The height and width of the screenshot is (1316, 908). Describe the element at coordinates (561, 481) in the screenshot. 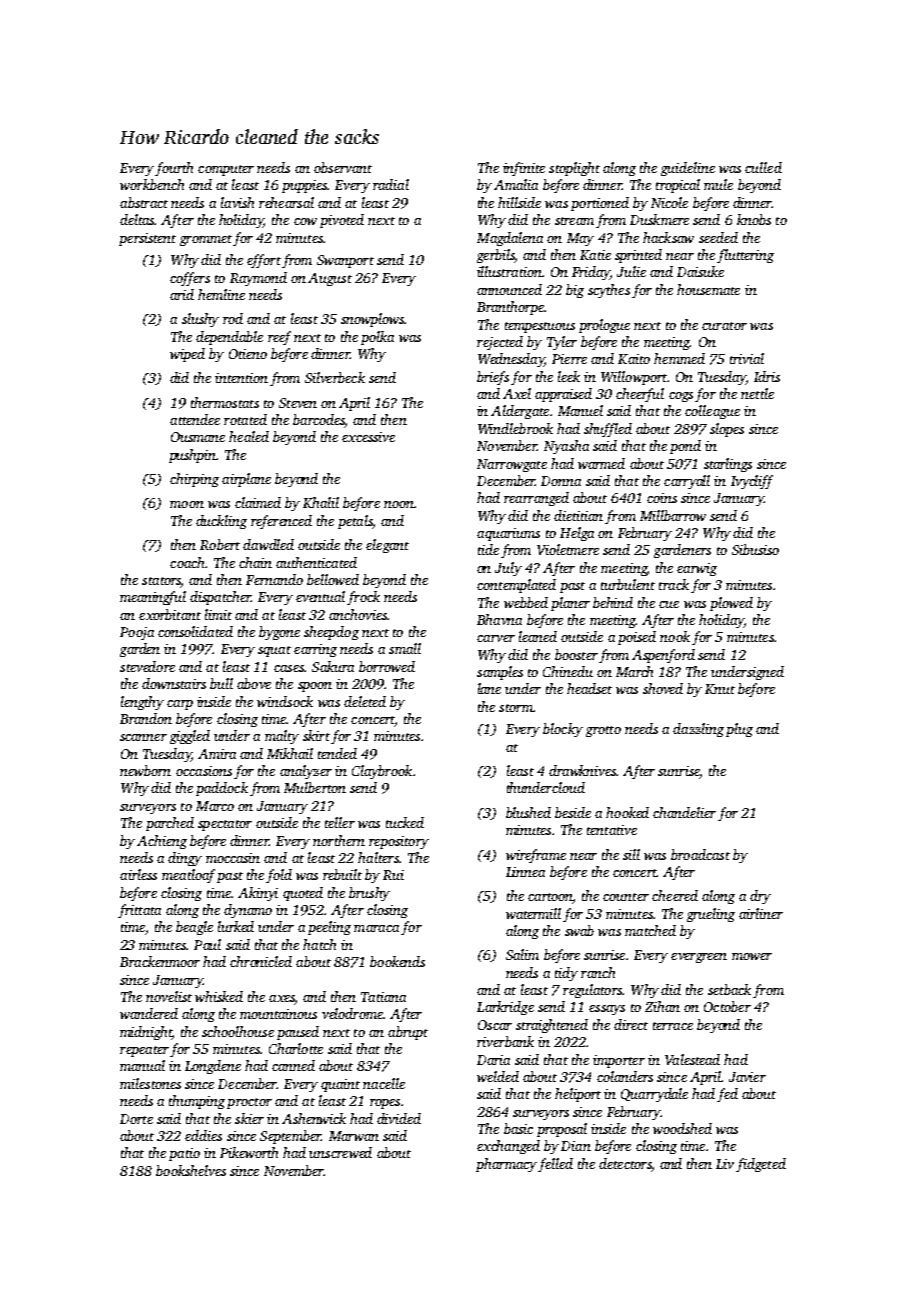

I see `Donna` at that location.
